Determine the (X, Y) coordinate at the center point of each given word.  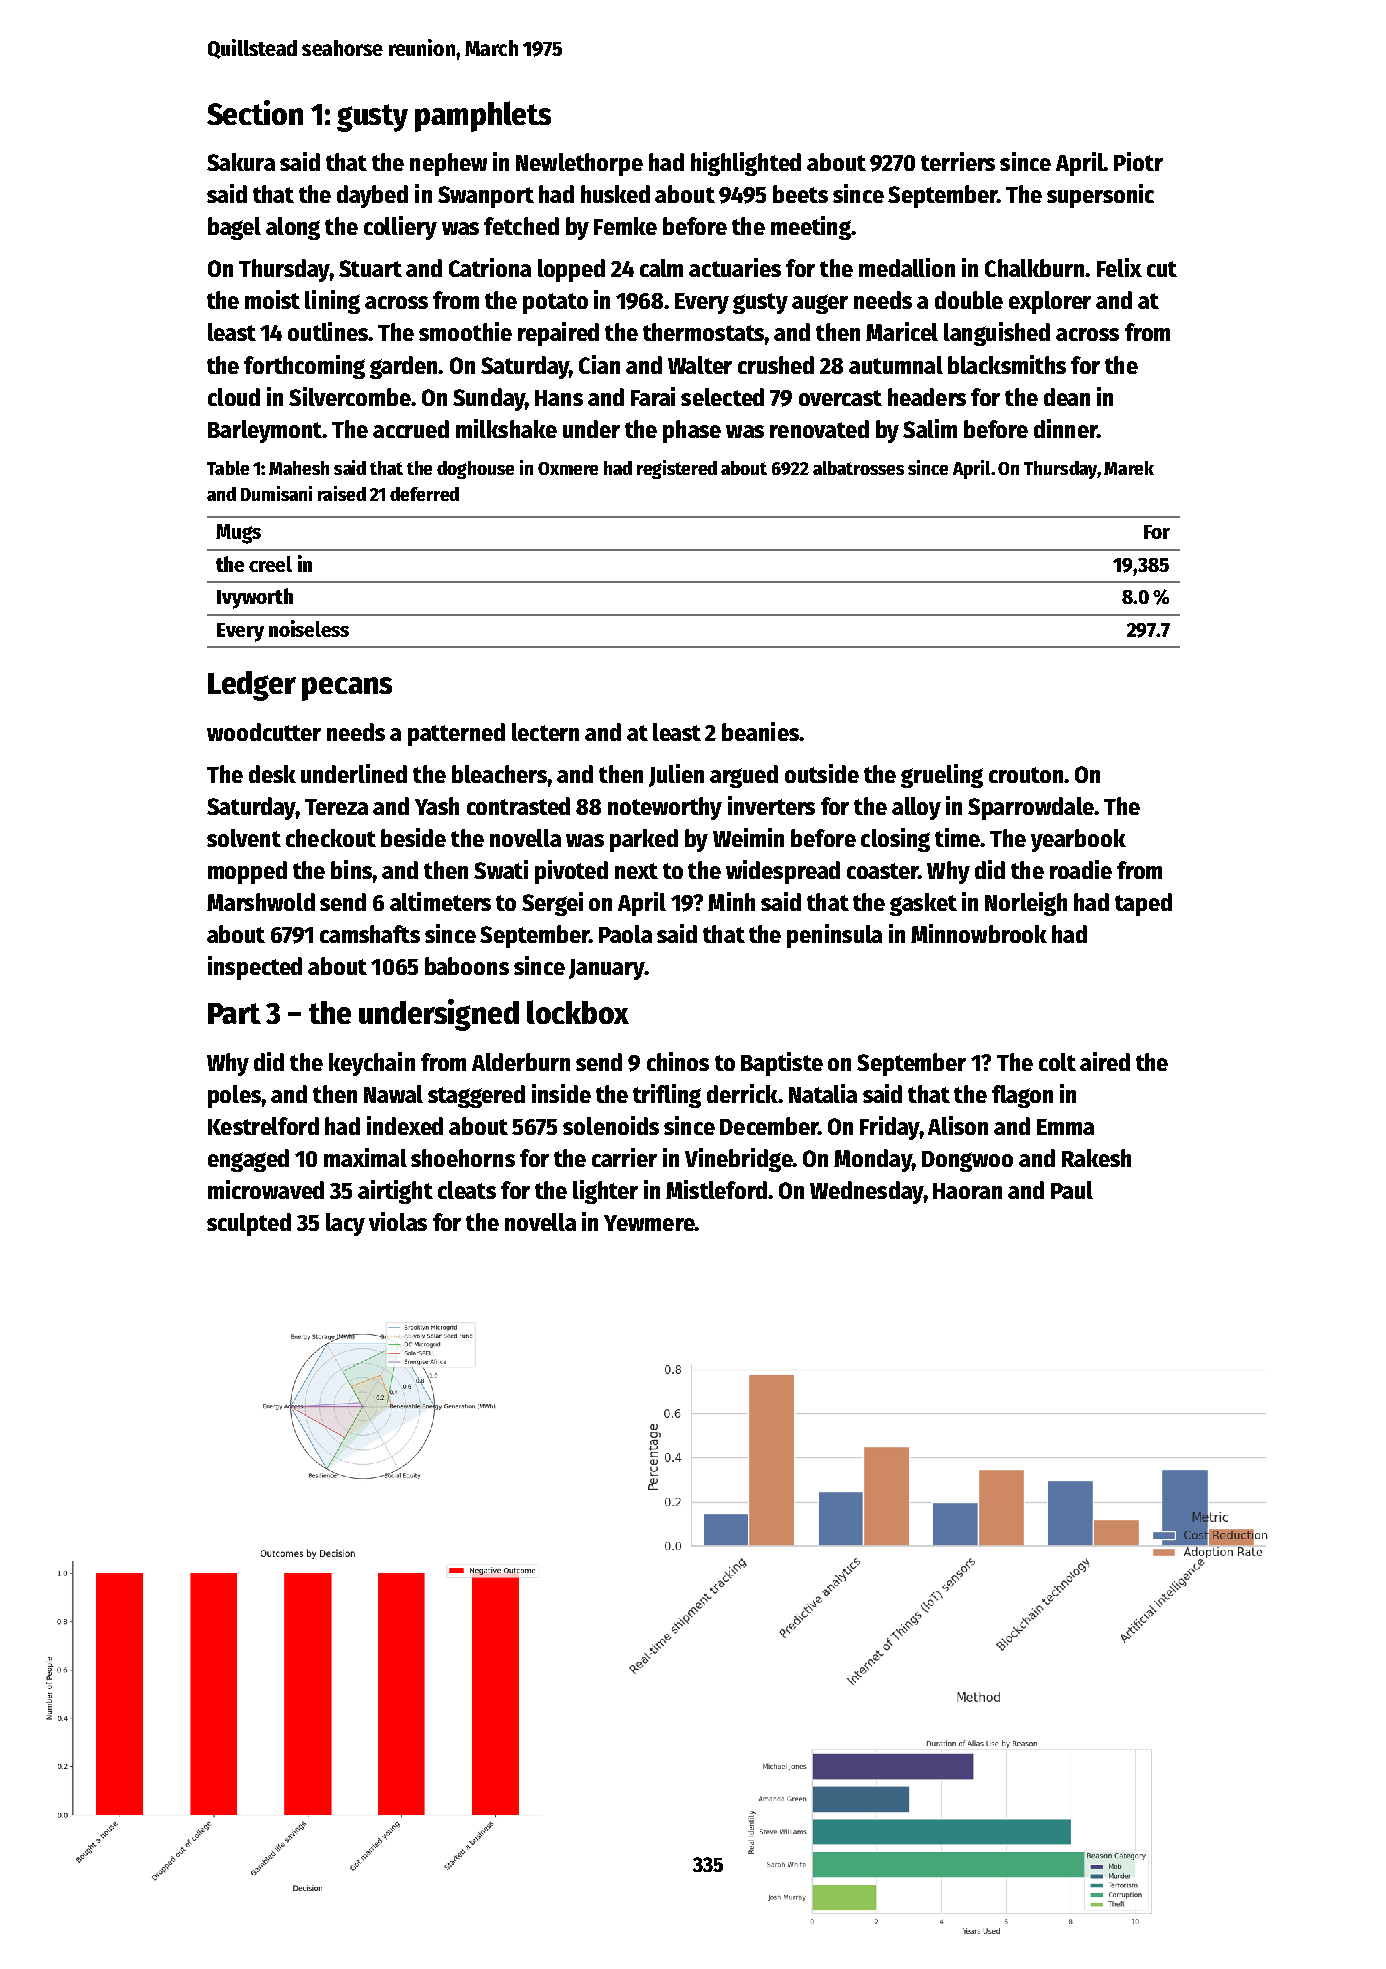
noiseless (309, 628)
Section (255, 112)
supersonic (1100, 196)
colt (1057, 1062)
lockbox (578, 1012)
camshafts (370, 934)
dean (1067, 397)
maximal (365, 1157)
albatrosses (858, 468)
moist (272, 299)
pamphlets (483, 116)
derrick (742, 1093)
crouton (1026, 775)
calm (661, 268)
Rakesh (1096, 1158)
